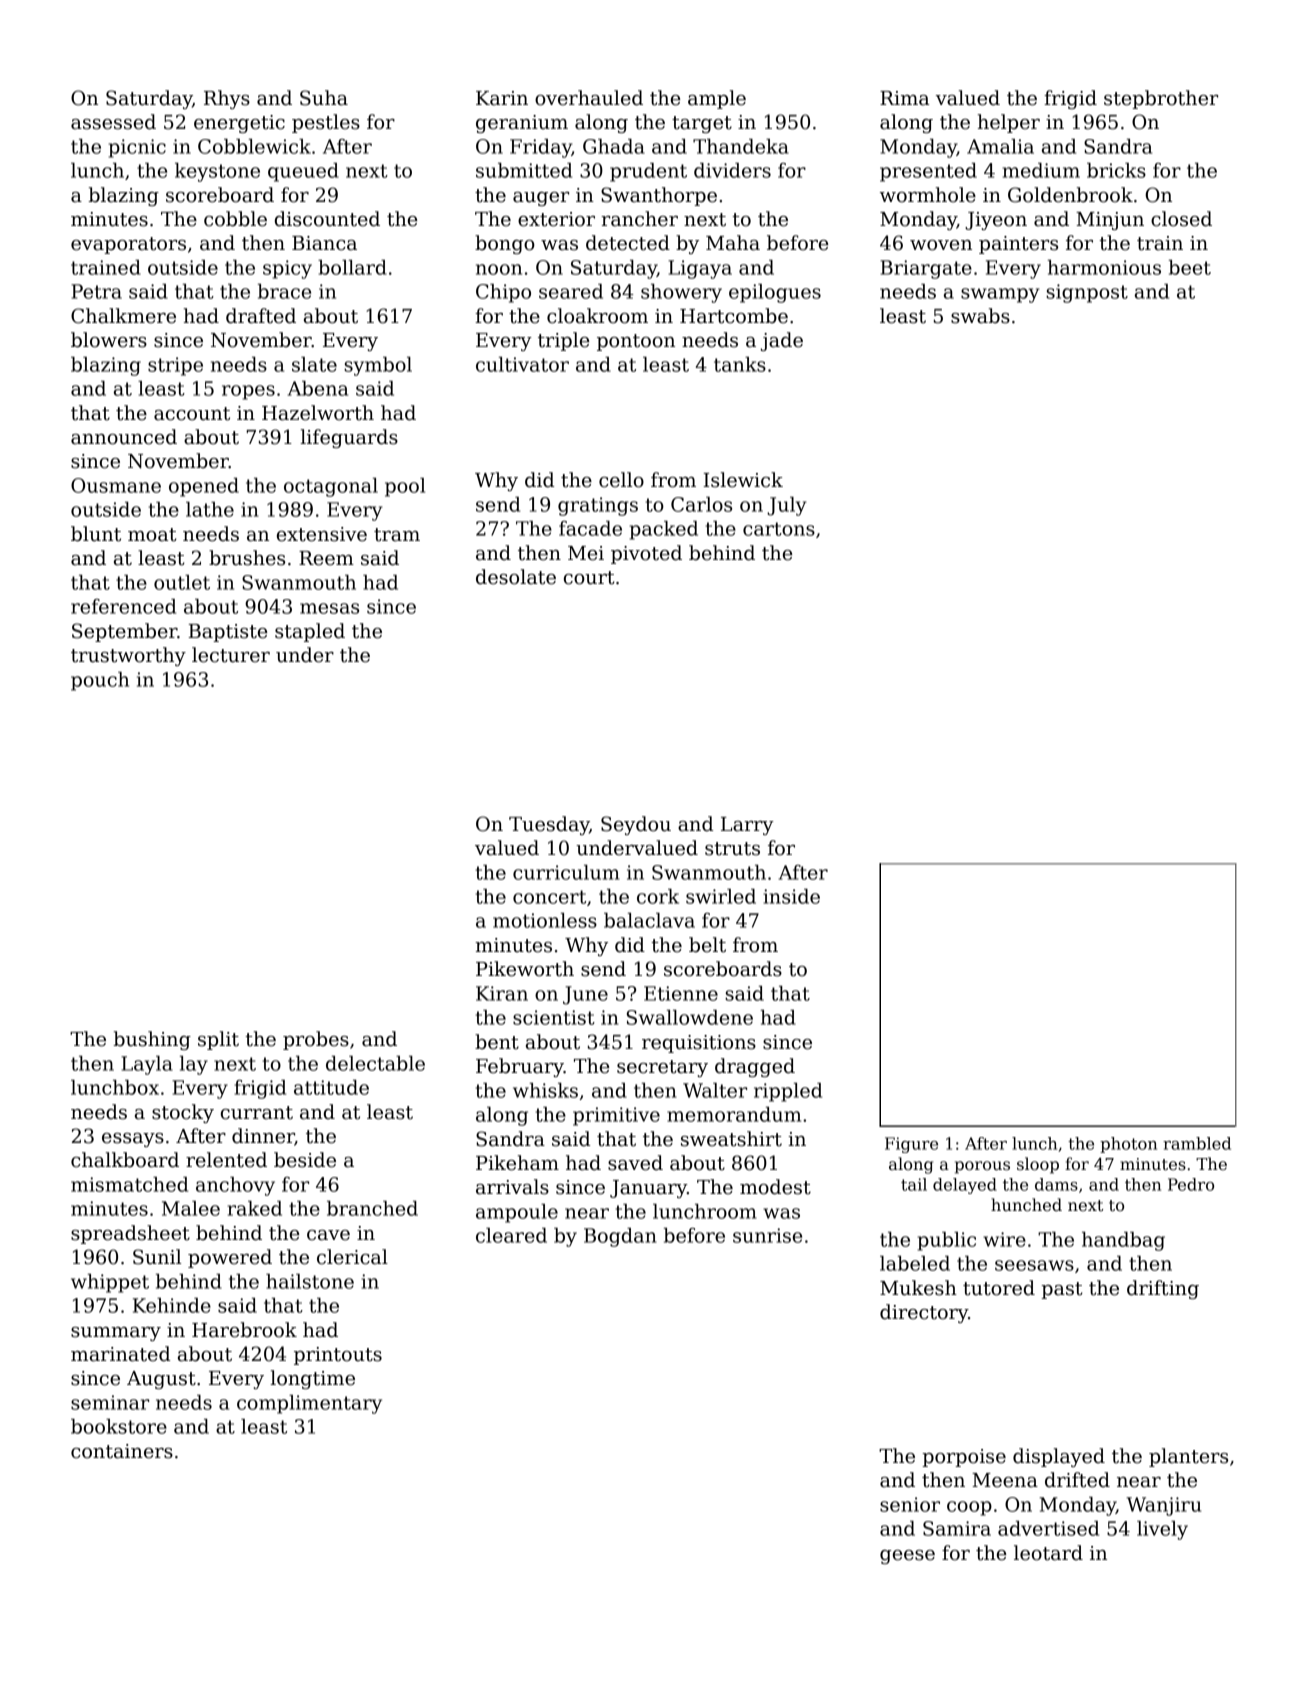 The image size is (1307, 1692). Describe the element at coordinates (743, 480) in the page. I see `Islewick` at that location.
